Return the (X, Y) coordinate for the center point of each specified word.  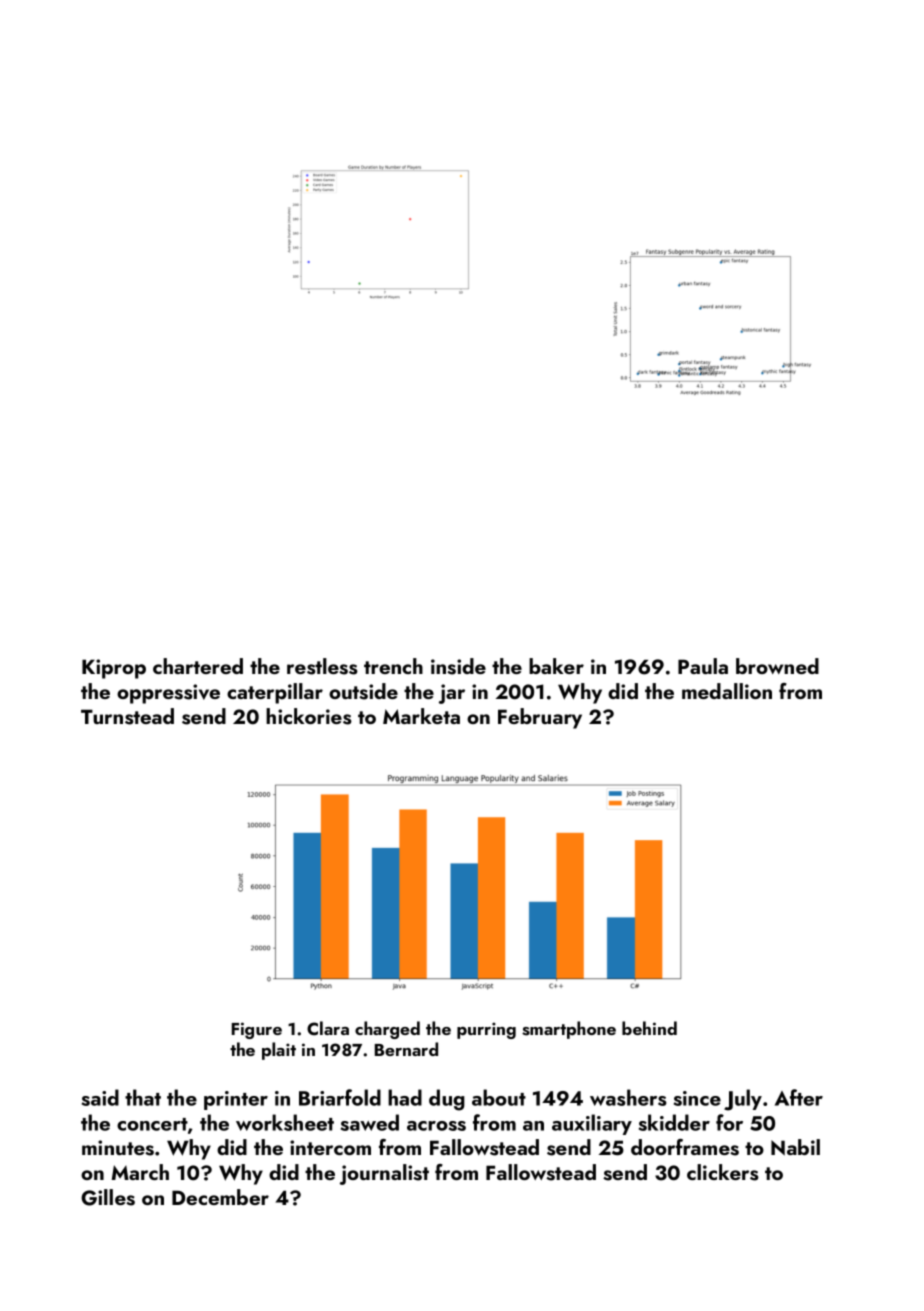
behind (649, 1028)
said (100, 1097)
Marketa (421, 716)
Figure (257, 1030)
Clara (328, 1028)
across (436, 1126)
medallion (727, 691)
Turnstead (127, 716)
